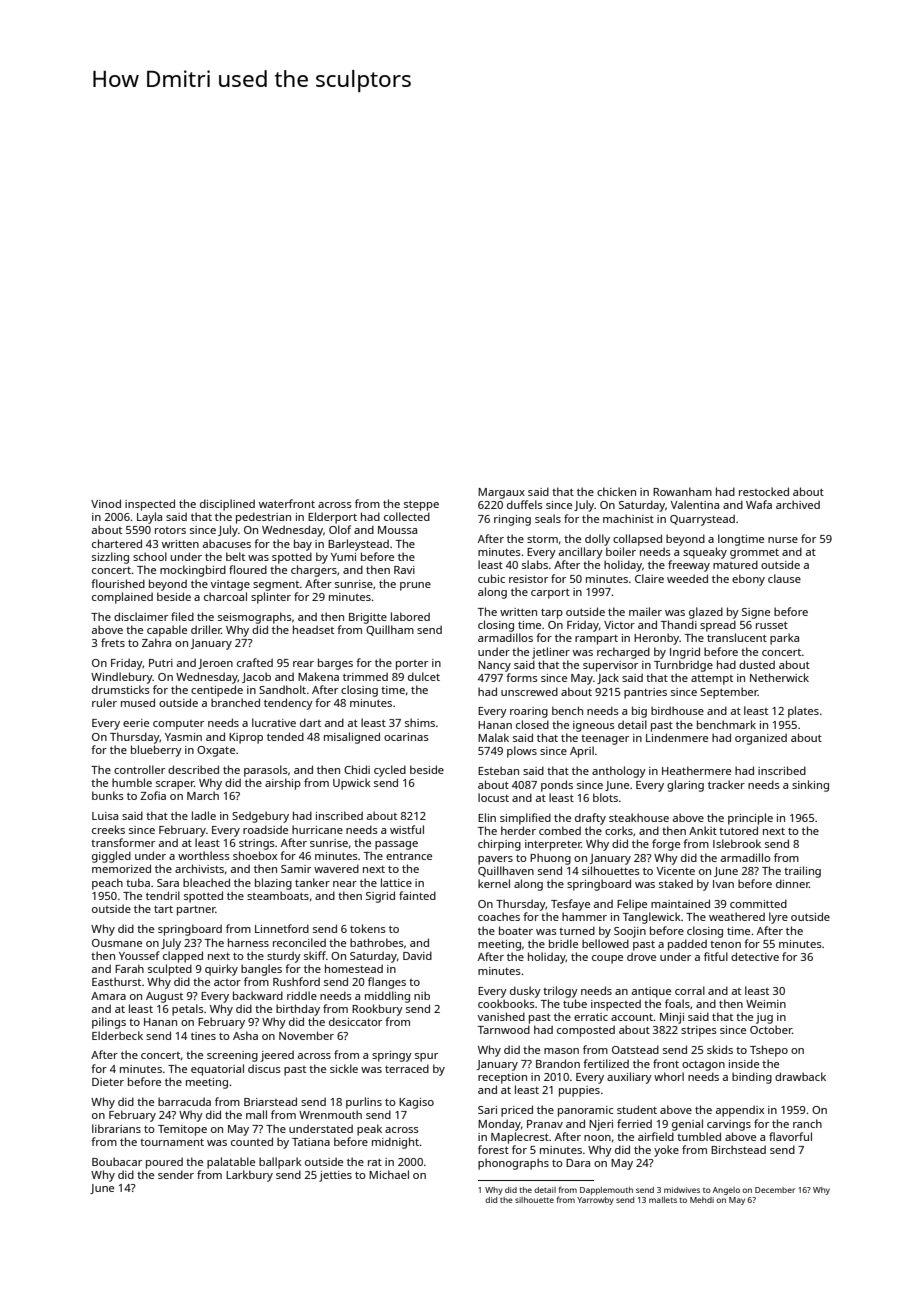 This page has height=1308, width=924. I want to click on midwives, so click(682, 1190).
